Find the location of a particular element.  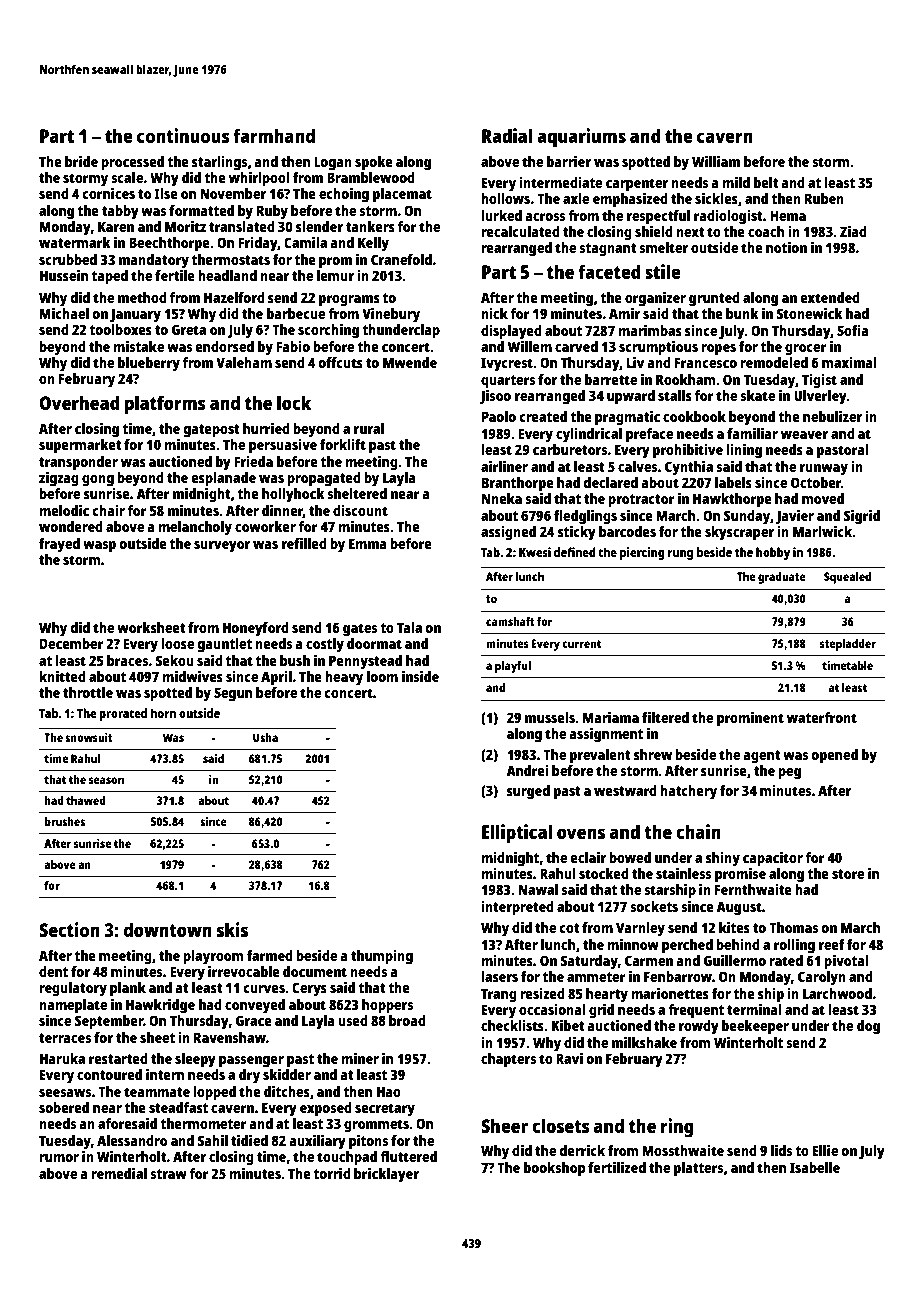

Saturday is located at coordinates (589, 962).
